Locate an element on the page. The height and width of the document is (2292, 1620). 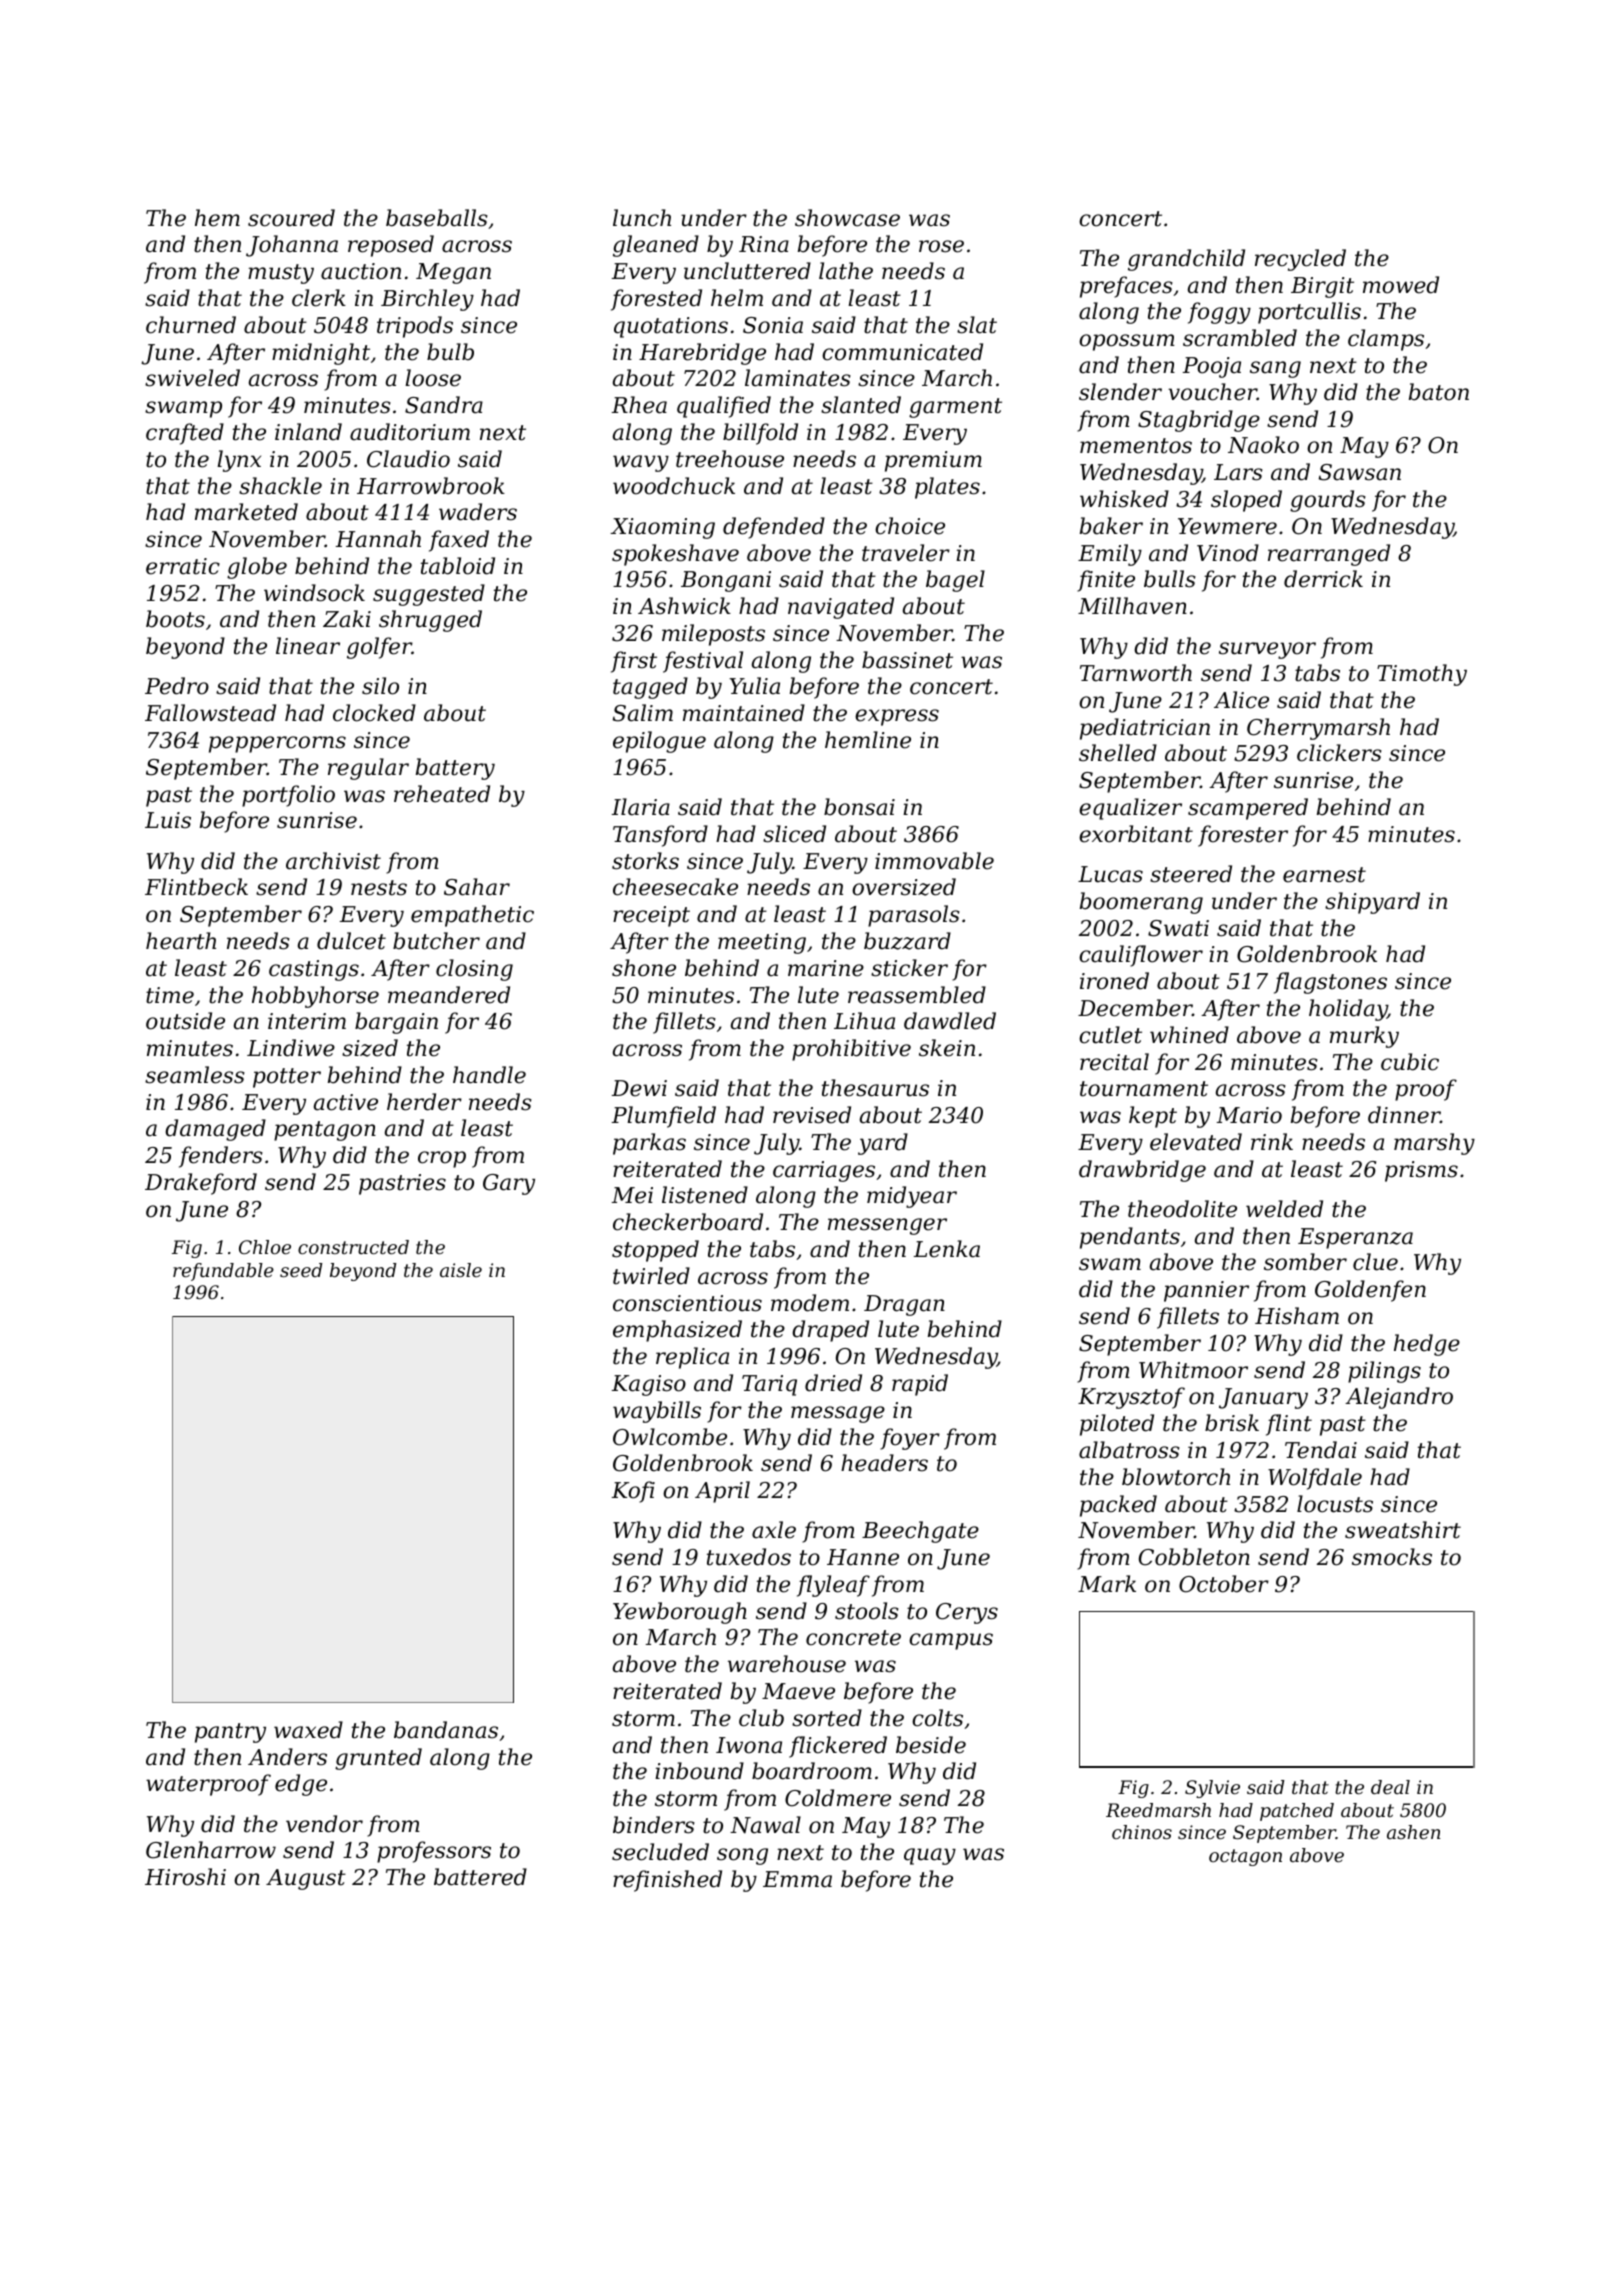
rose is located at coordinates (941, 246).
